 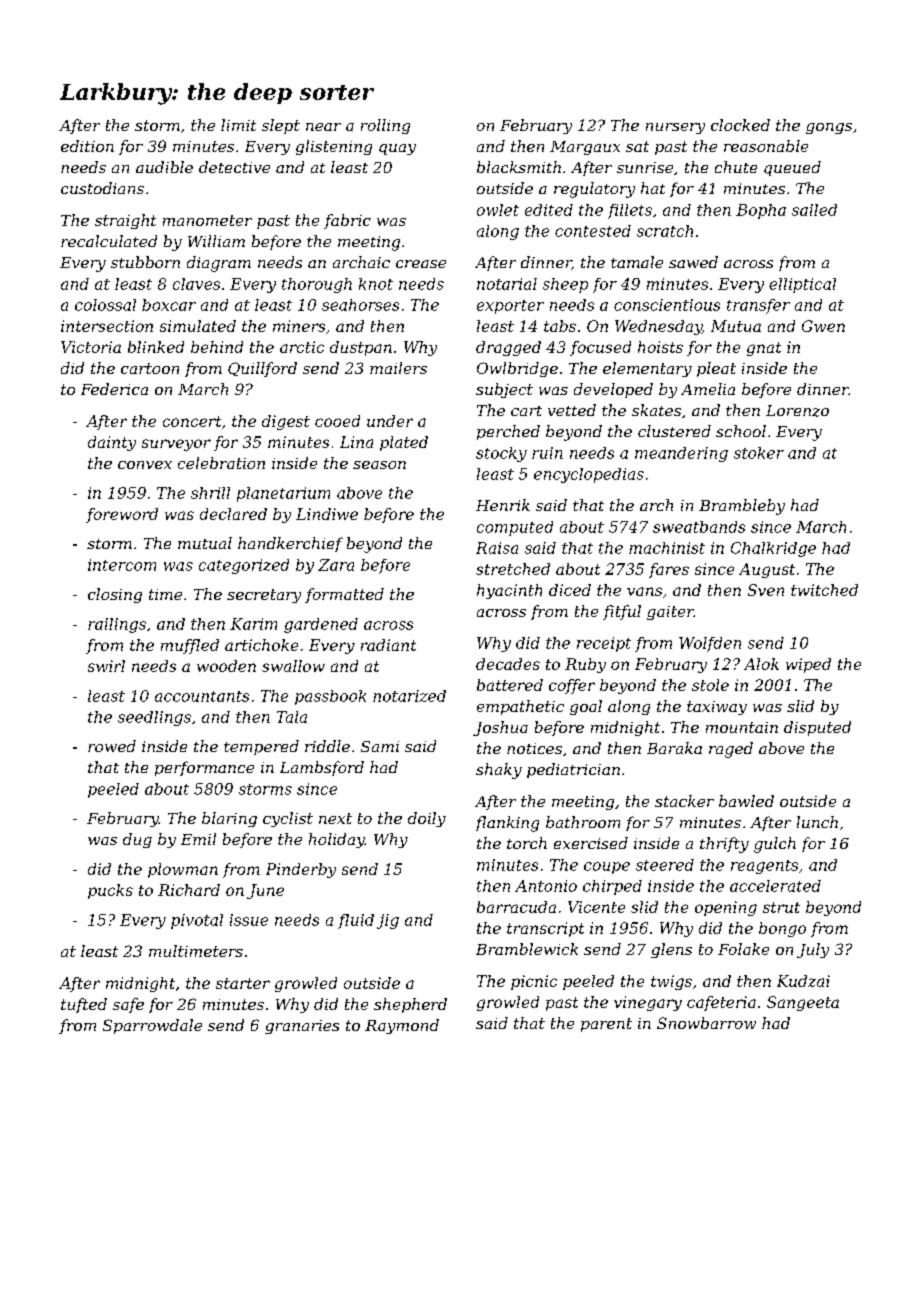 I want to click on declared, so click(x=233, y=514).
